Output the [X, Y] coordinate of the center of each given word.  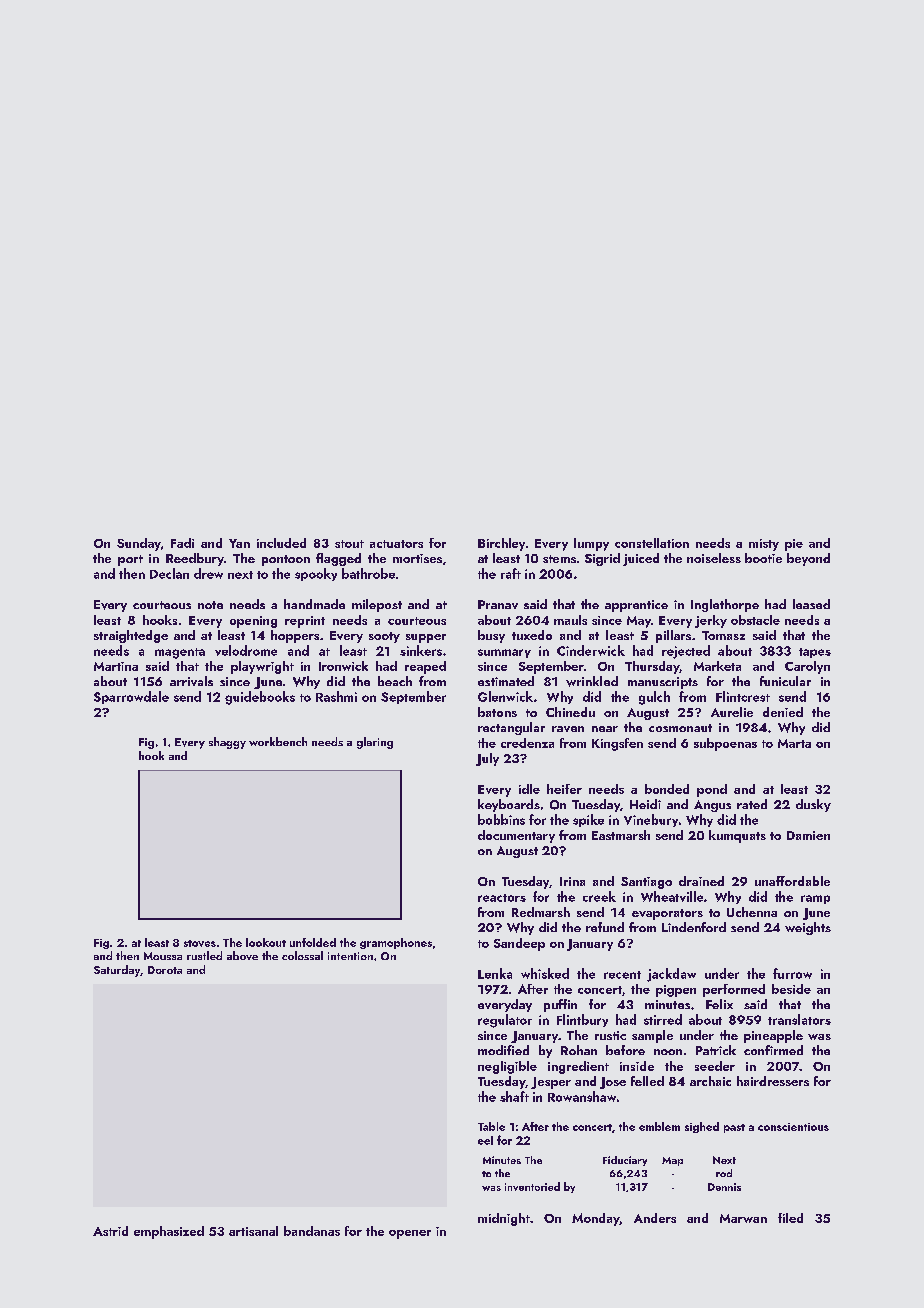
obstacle [755, 620]
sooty [384, 637]
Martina [116, 666]
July [487, 759]
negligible [507, 1067]
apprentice [636, 606]
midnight [504, 1219]
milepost [377, 605]
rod [724, 1173]
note [210, 605]
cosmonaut [680, 728]
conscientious [793, 1127]
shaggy [227, 743]
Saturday [117, 971]
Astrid [110, 1231]
